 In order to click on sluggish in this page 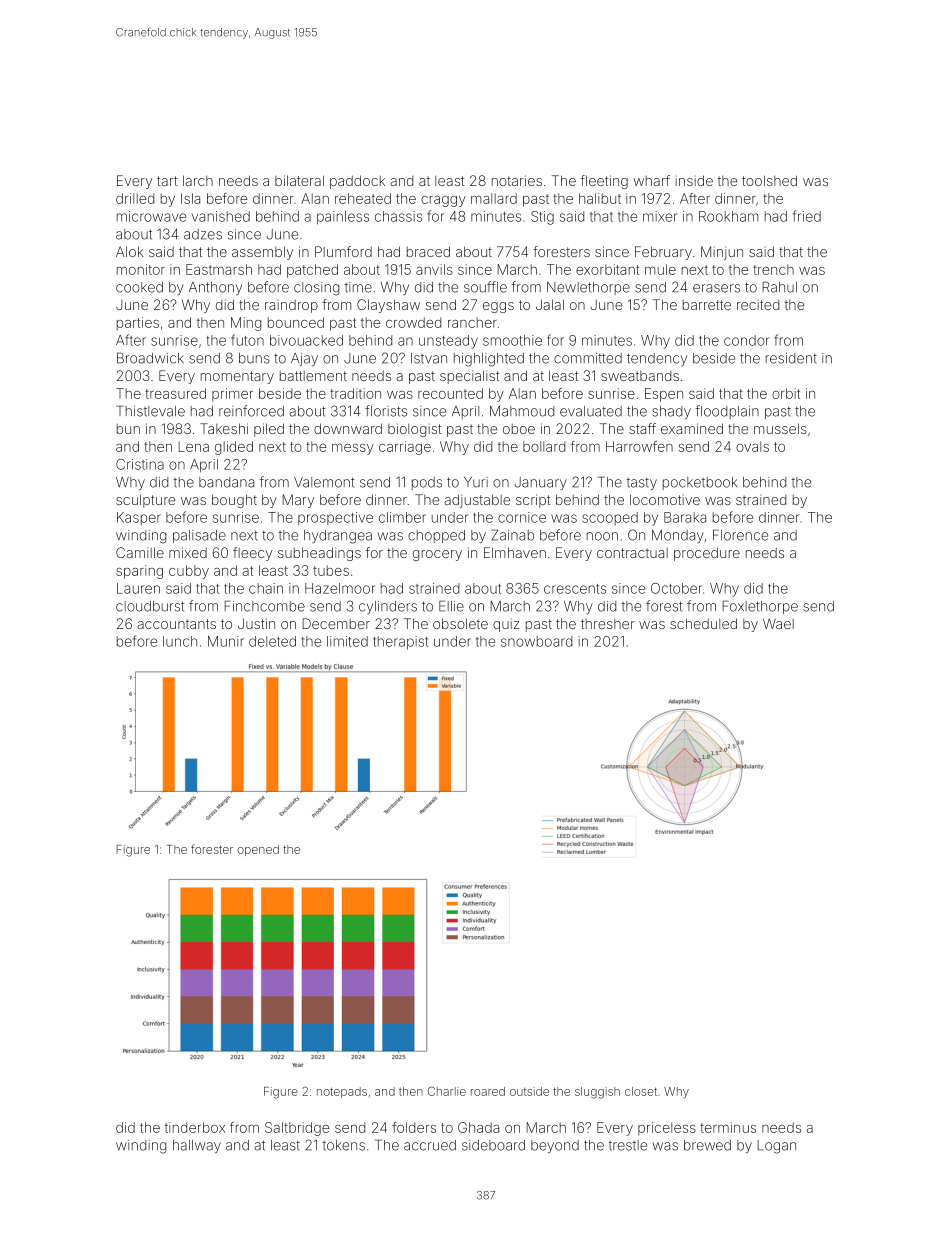, I will do `click(597, 1093)`.
